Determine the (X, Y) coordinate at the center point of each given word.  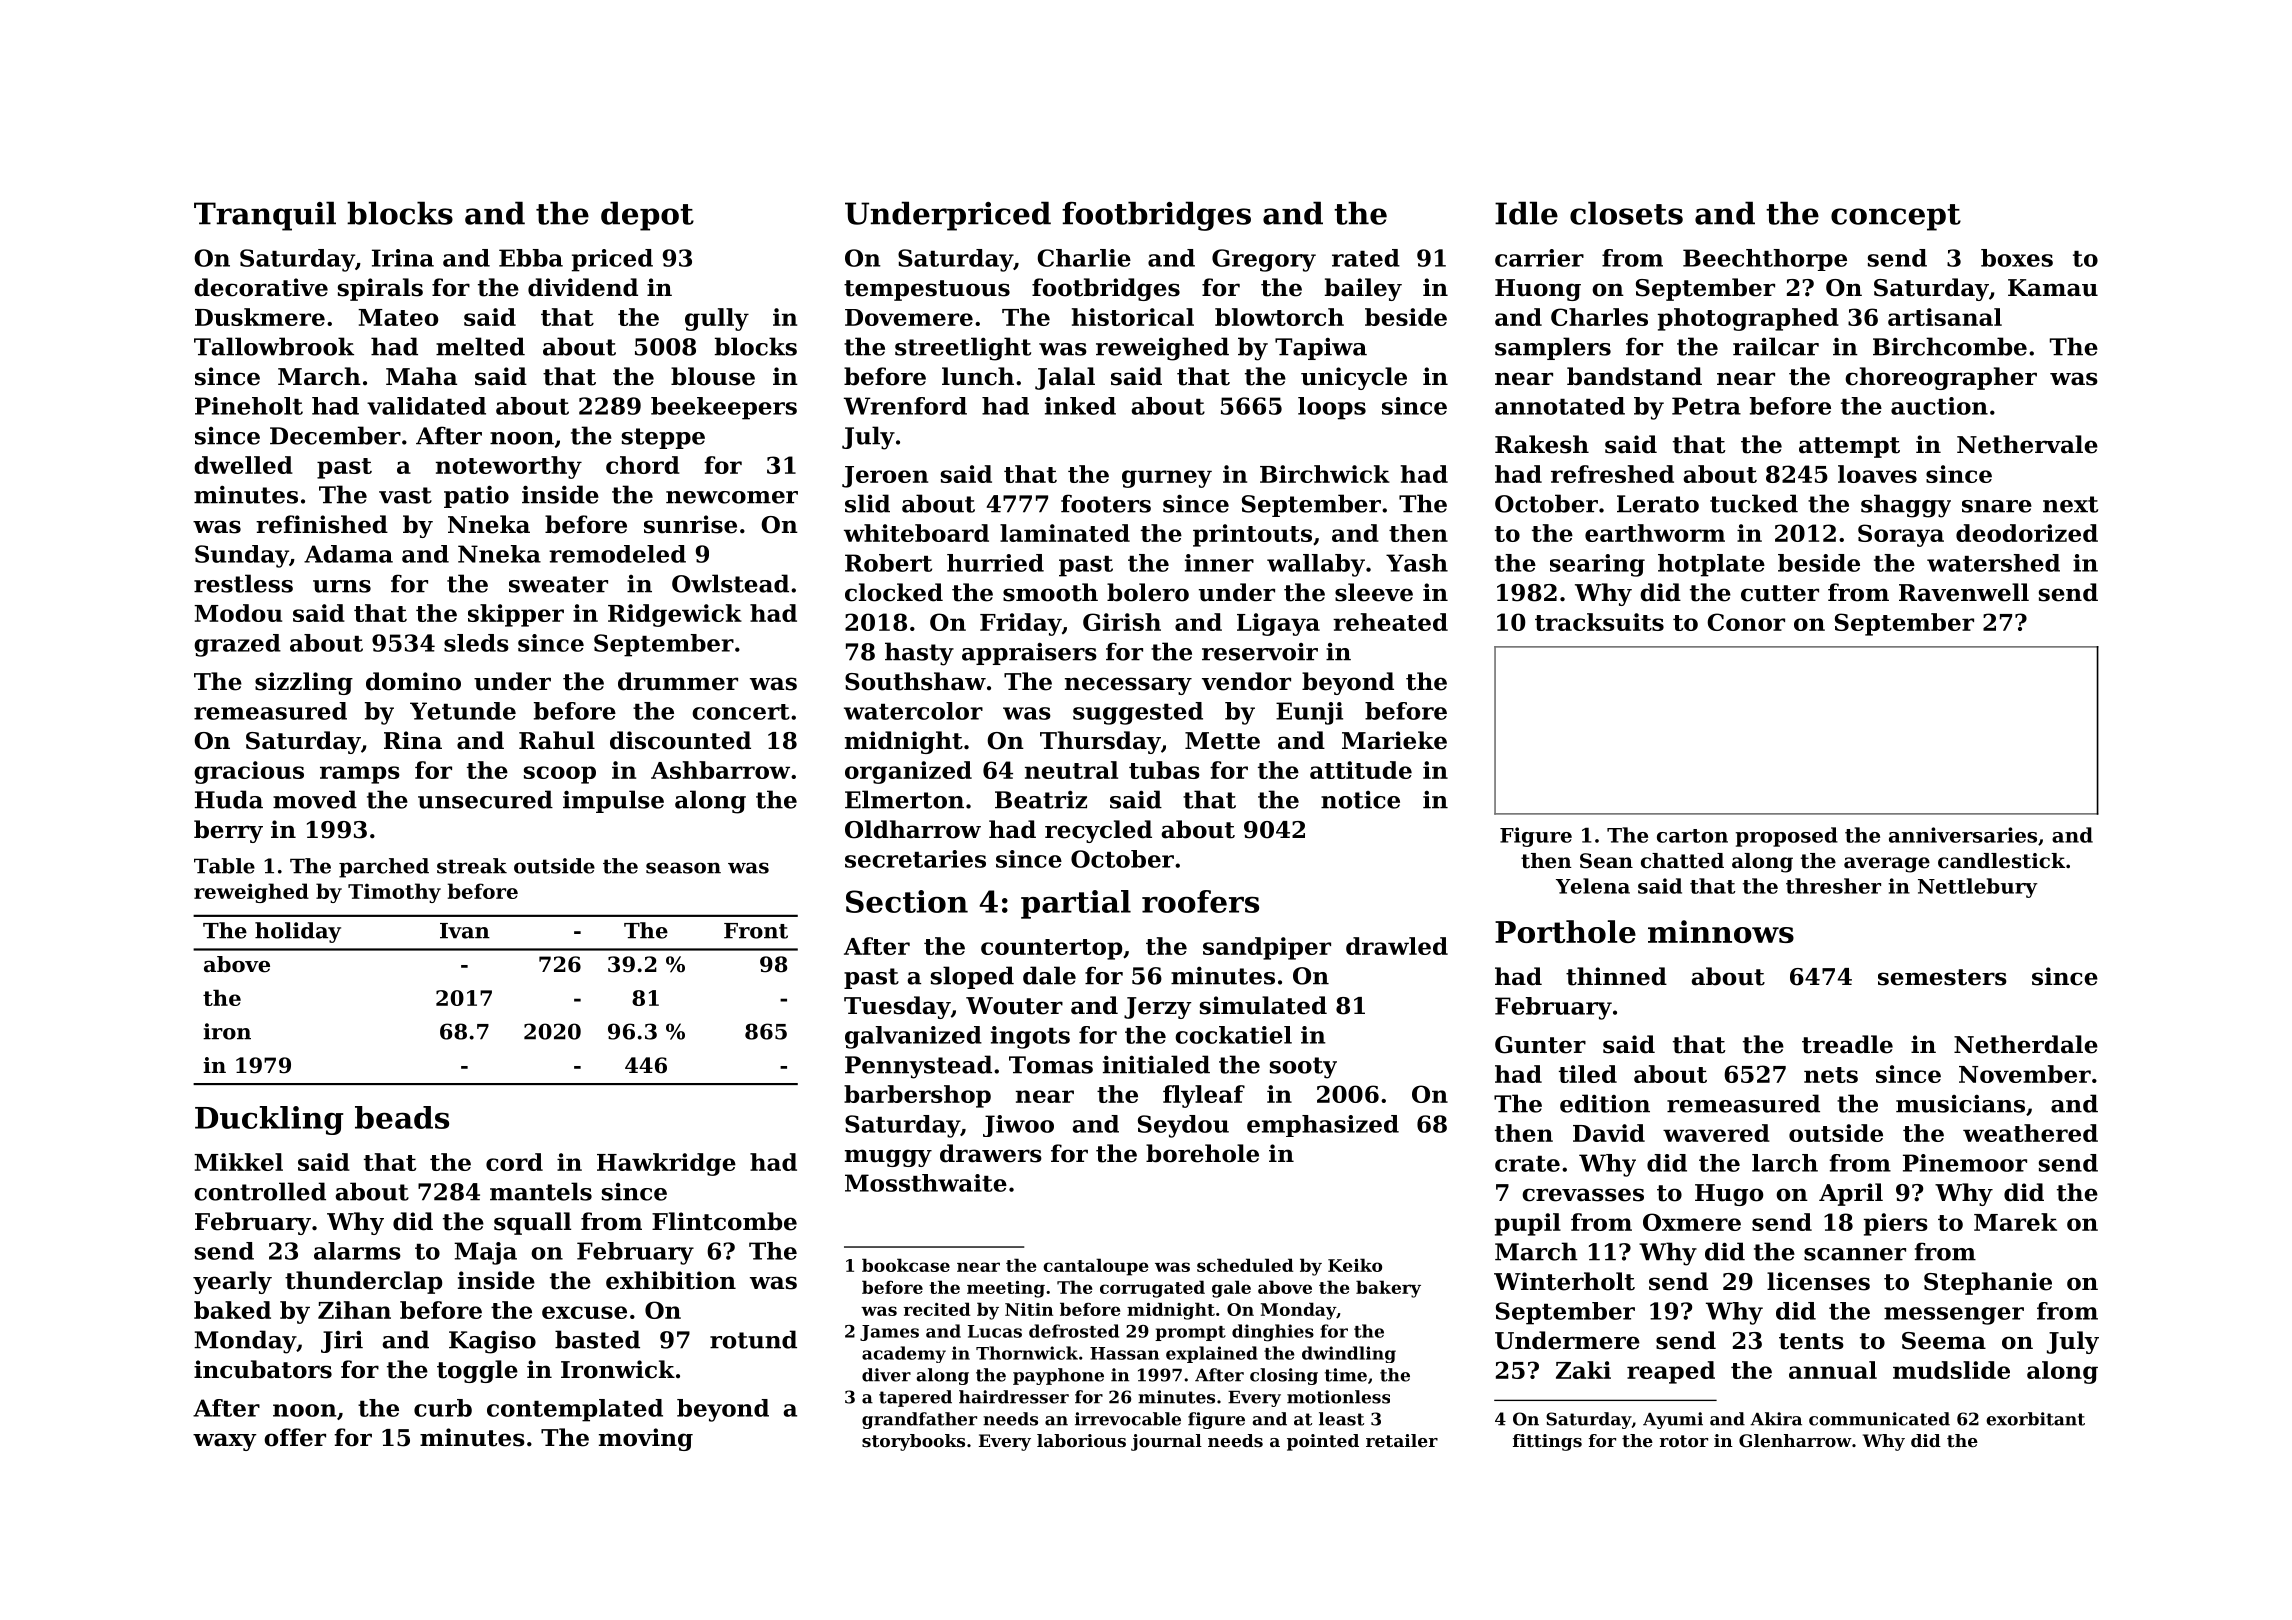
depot (647, 216)
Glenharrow (1795, 1440)
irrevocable (1128, 1419)
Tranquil (265, 216)
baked (232, 1310)
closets (1626, 213)
